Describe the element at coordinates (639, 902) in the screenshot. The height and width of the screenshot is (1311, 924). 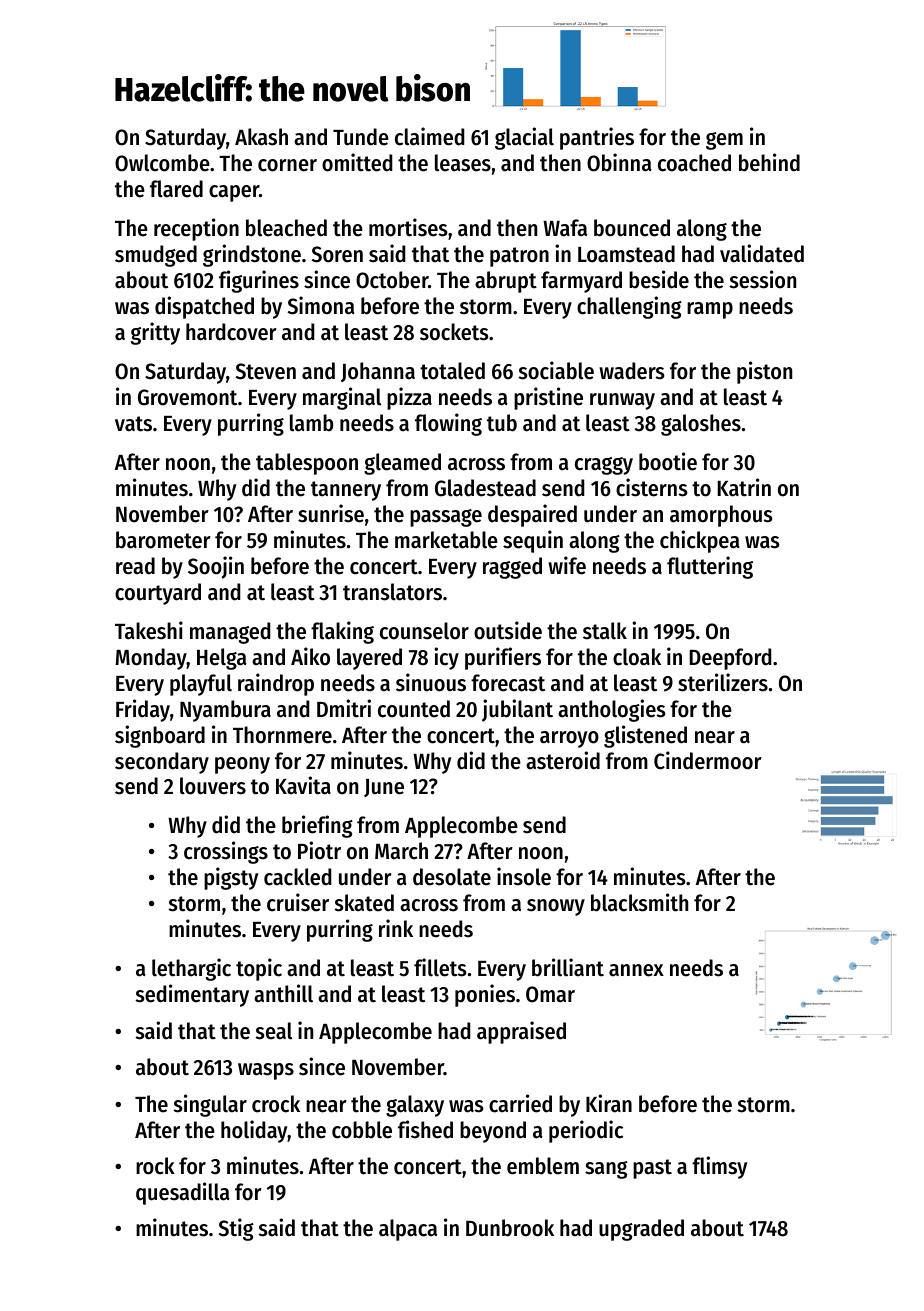
I see `blacksmith` at that location.
